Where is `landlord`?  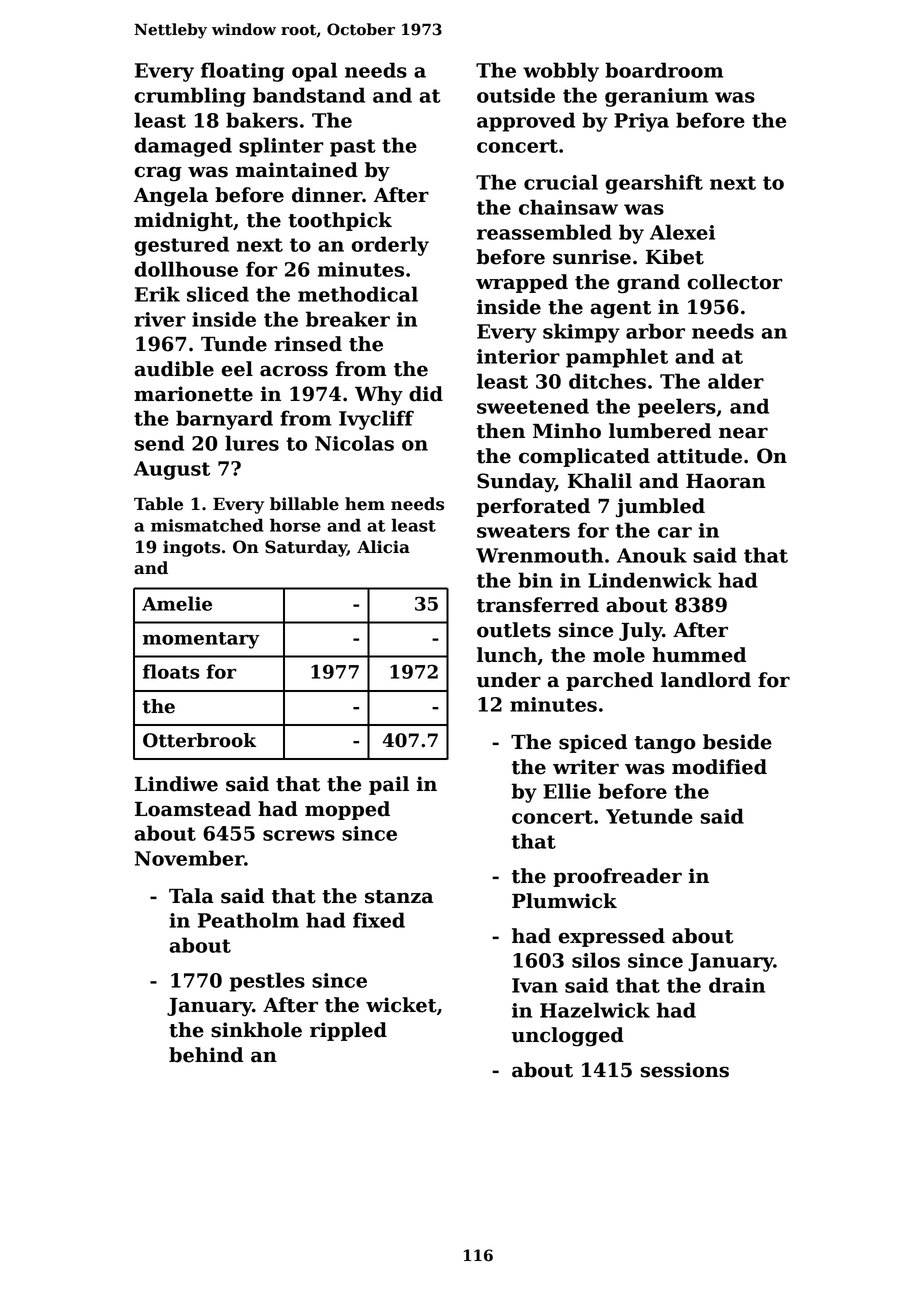 landlord is located at coordinates (706, 680).
